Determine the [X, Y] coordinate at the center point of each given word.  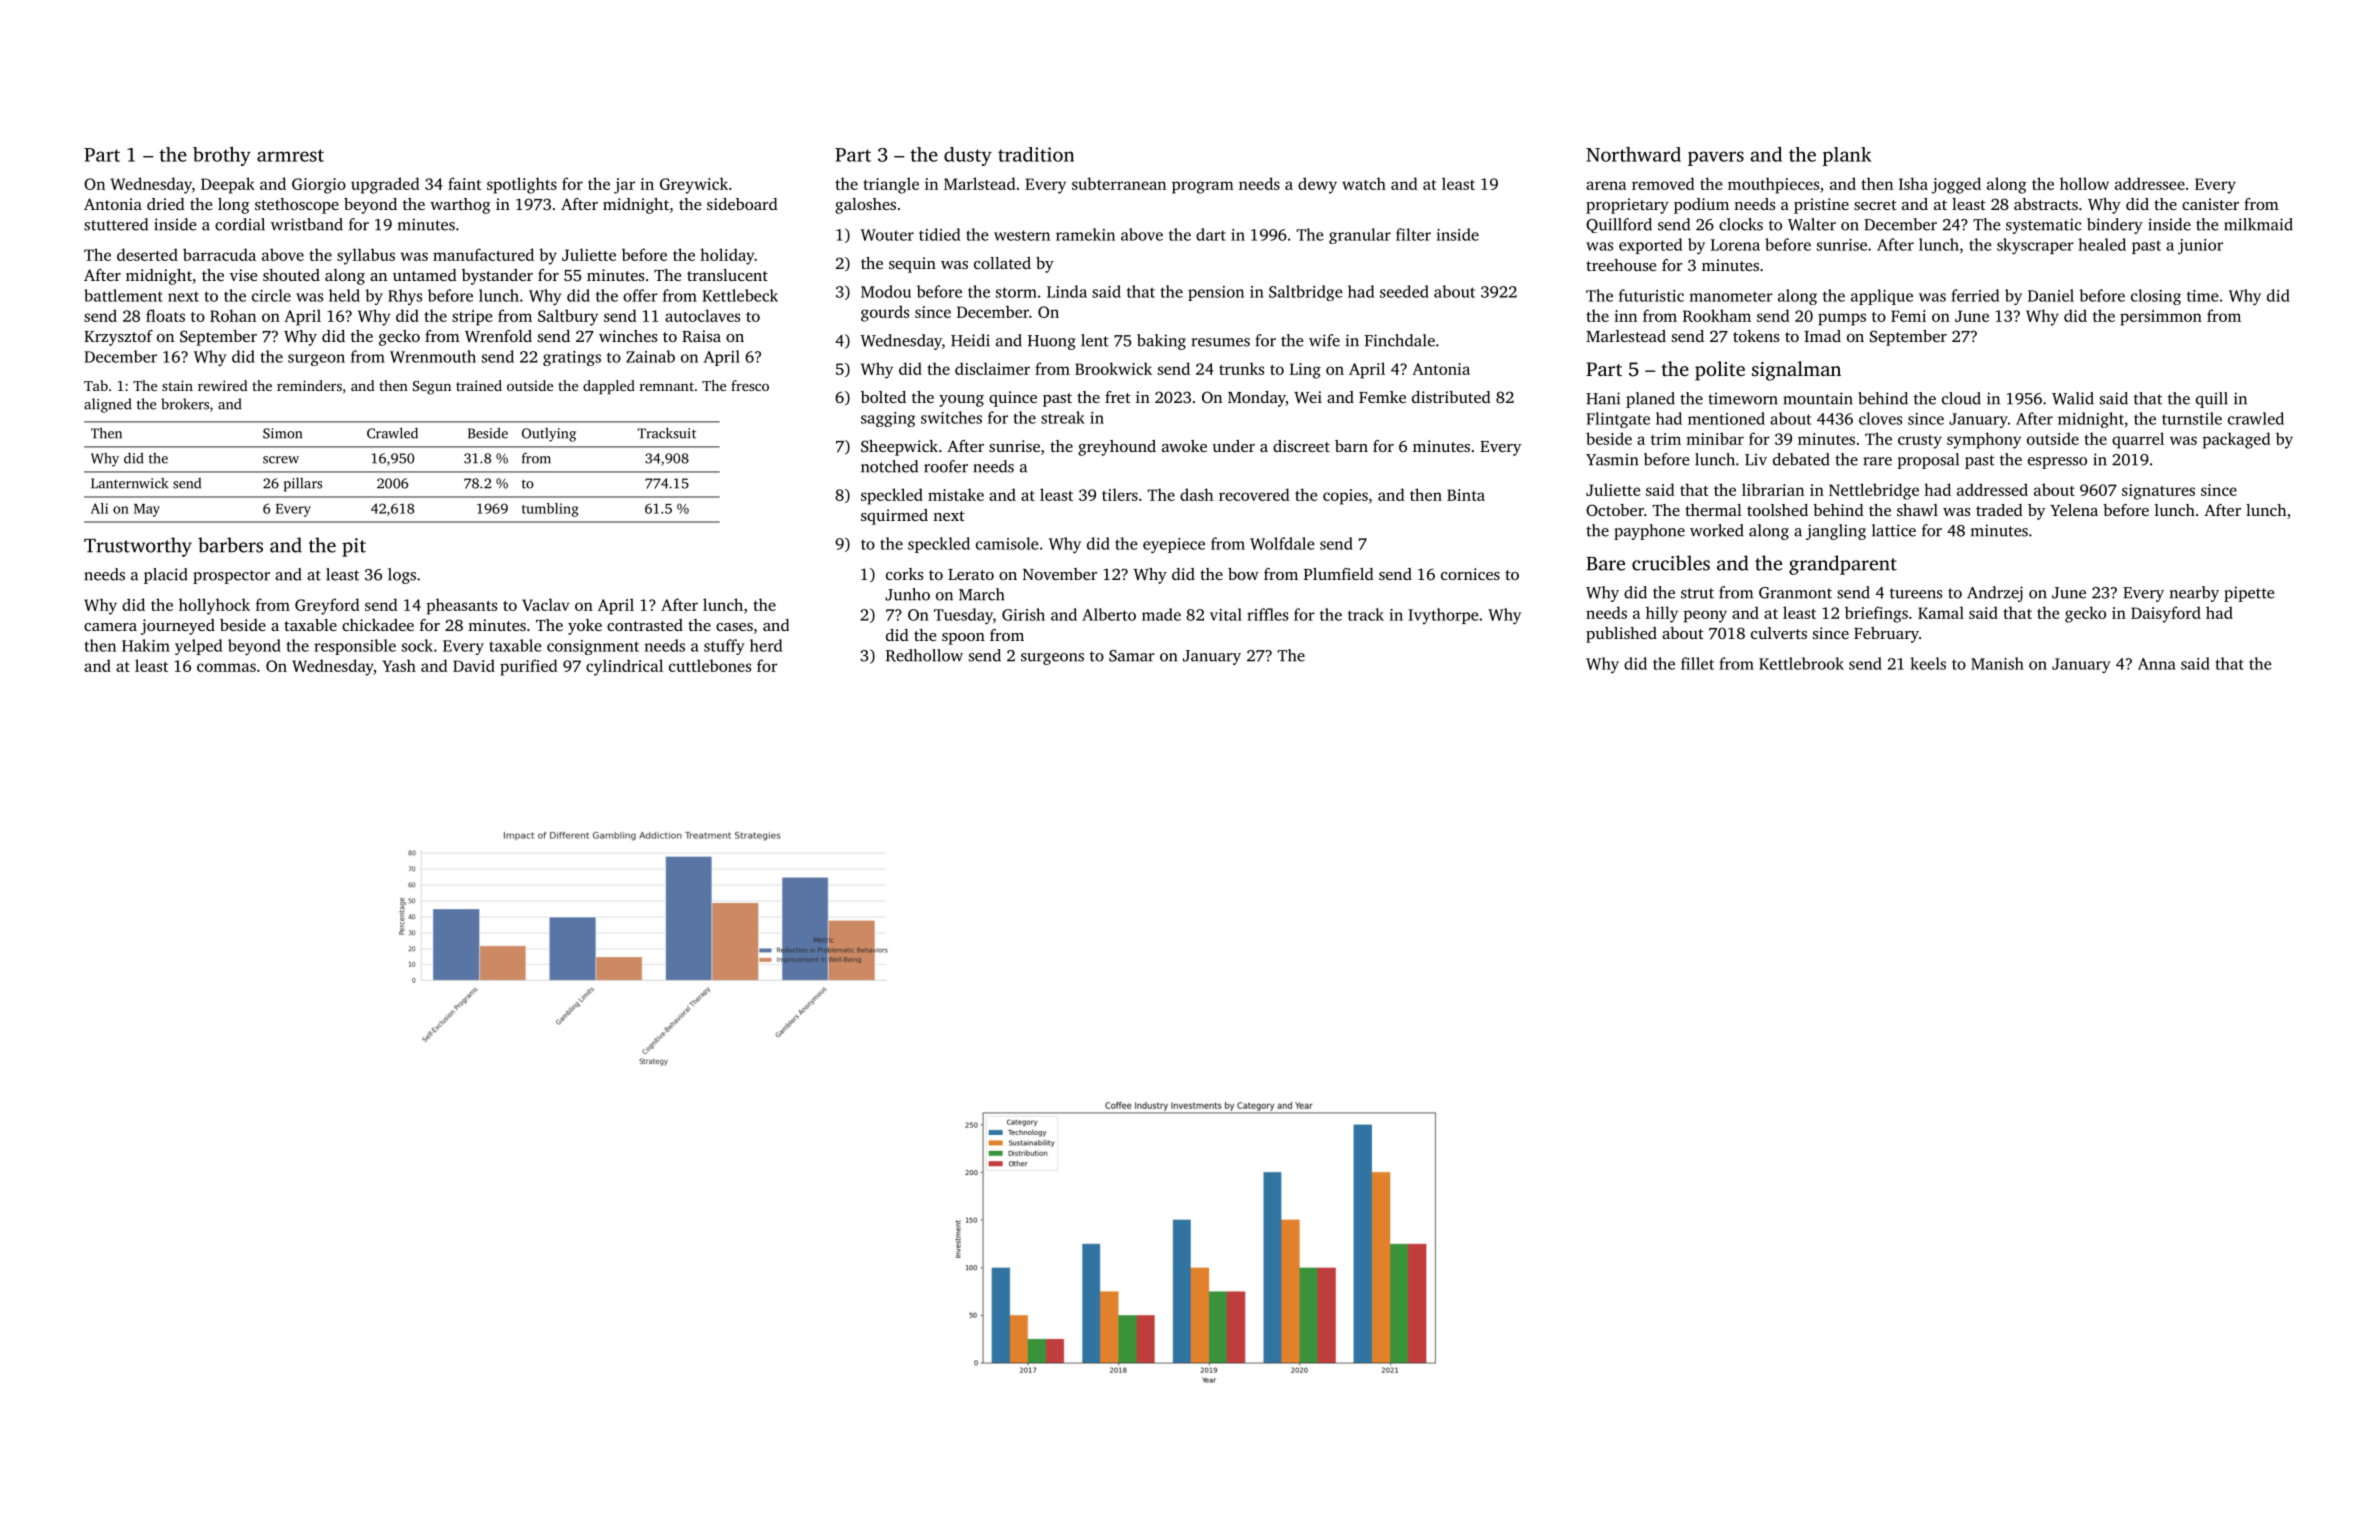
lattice [1894, 530]
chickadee [378, 625]
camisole [1007, 543]
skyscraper [2035, 246]
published [1621, 635]
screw [281, 460]
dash [1196, 494]
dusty [968, 156]
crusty [1920, 442]
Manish [1997, 663]
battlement [123, 295]
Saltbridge [1306, 293]
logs [402, 576]
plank [1846, 156]
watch [1364, 183]
